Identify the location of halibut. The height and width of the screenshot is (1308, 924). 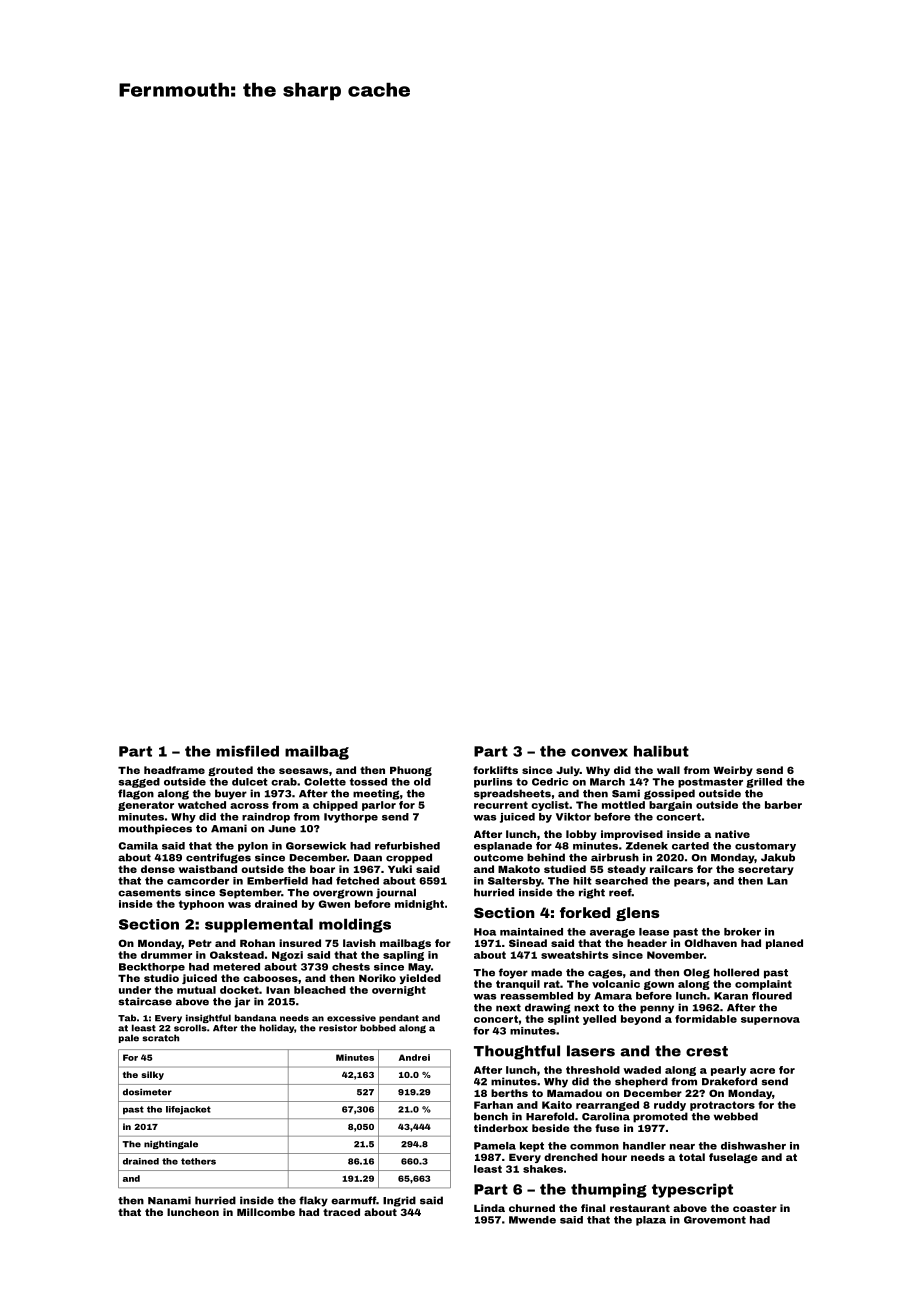
(661, 751).
